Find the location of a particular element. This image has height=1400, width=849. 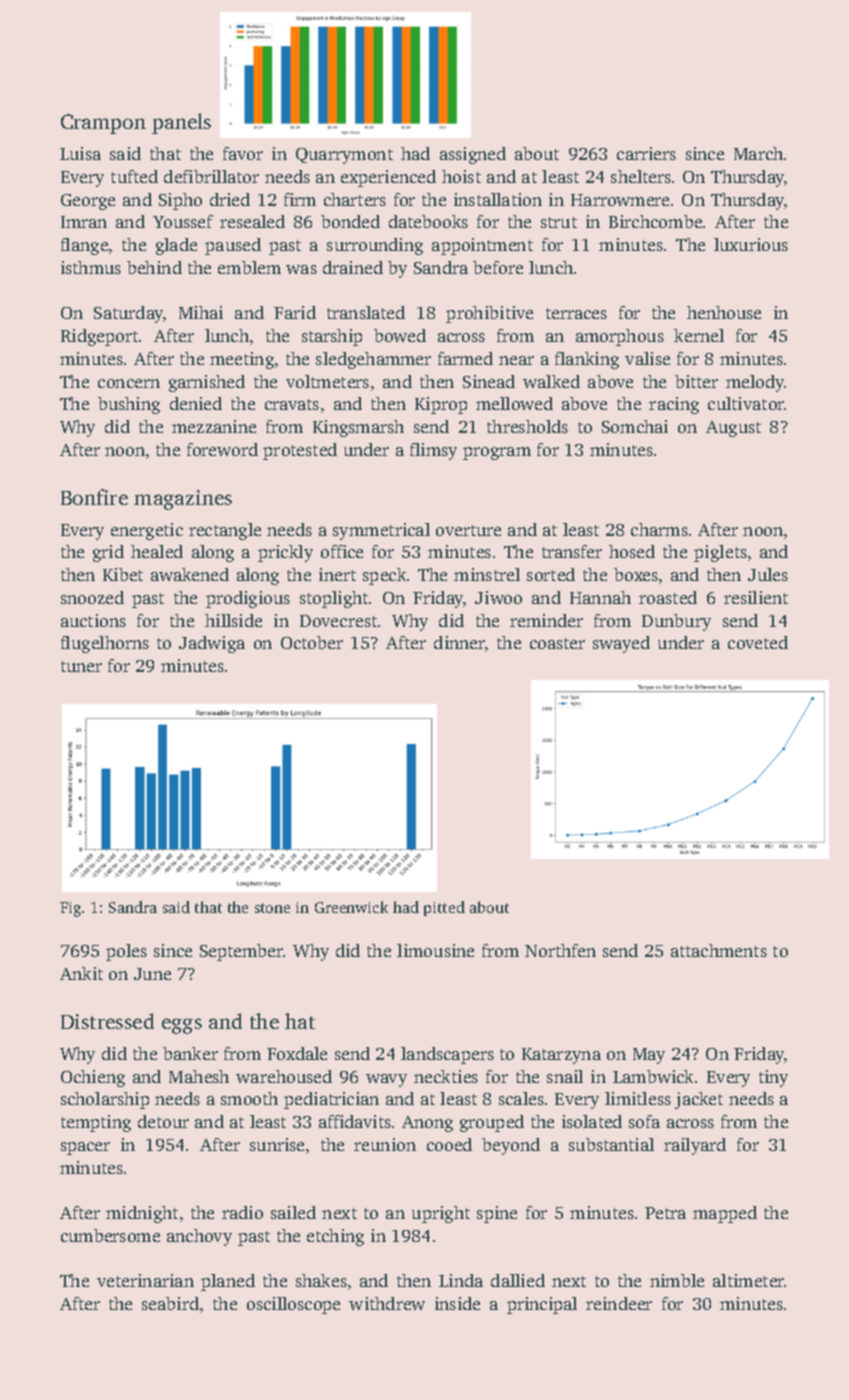

principal is located at coordinates (542, 1305).
